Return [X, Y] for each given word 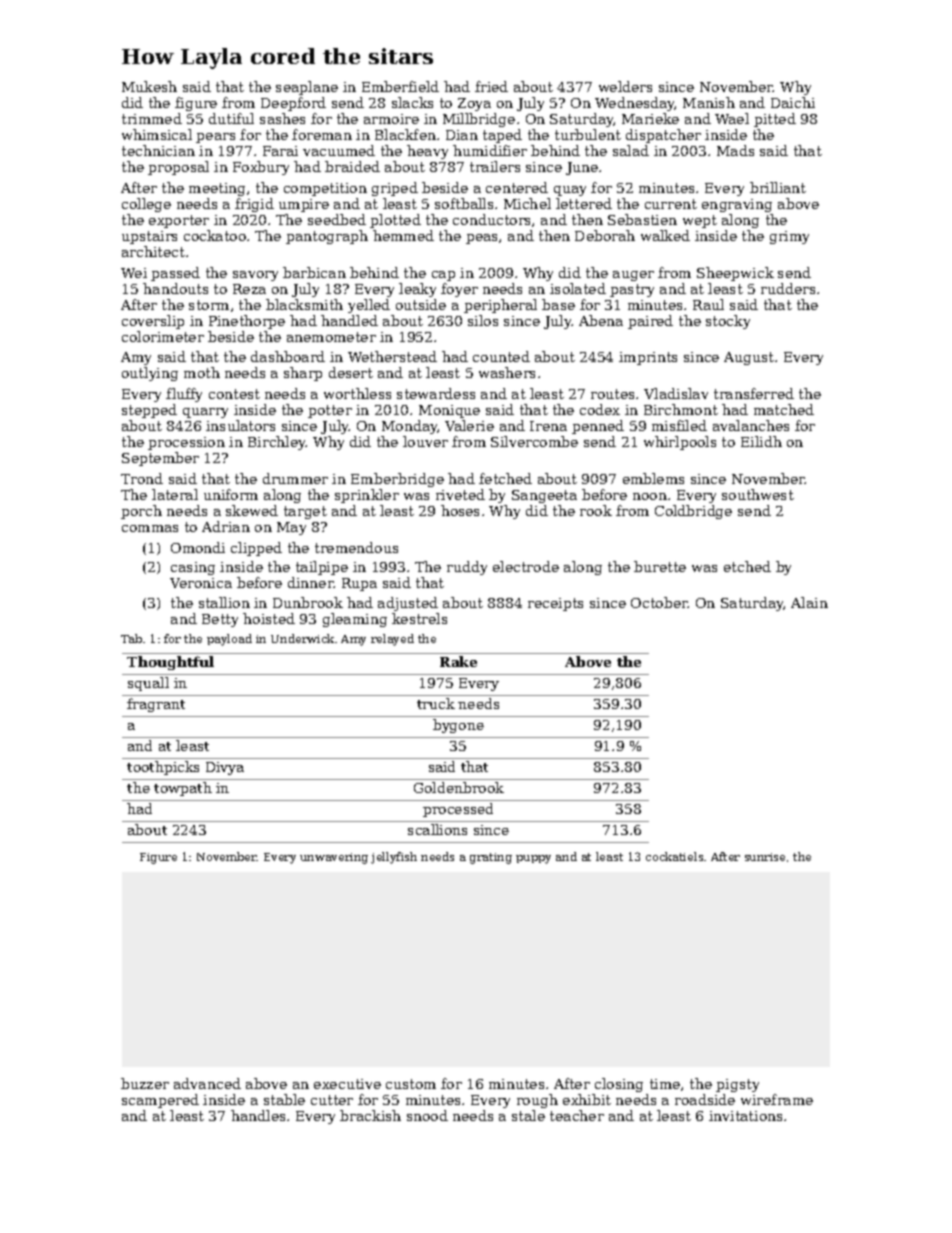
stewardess [436, 393]
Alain [809, 602]
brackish [370, 1115]
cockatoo [215, 235]
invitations [745, 1116]
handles [258, 1115]
